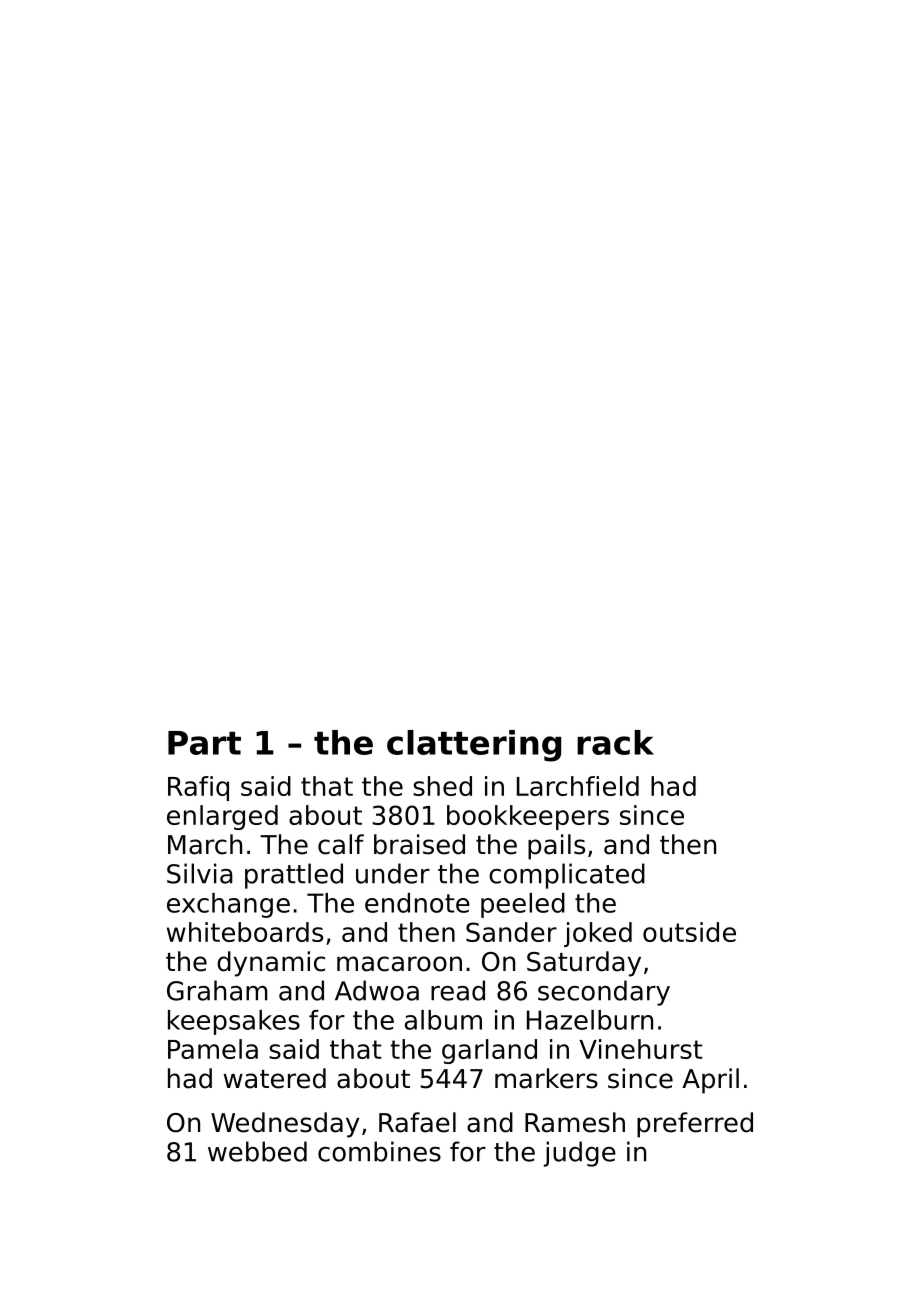  I want to click on Part, so click(204, 743).
